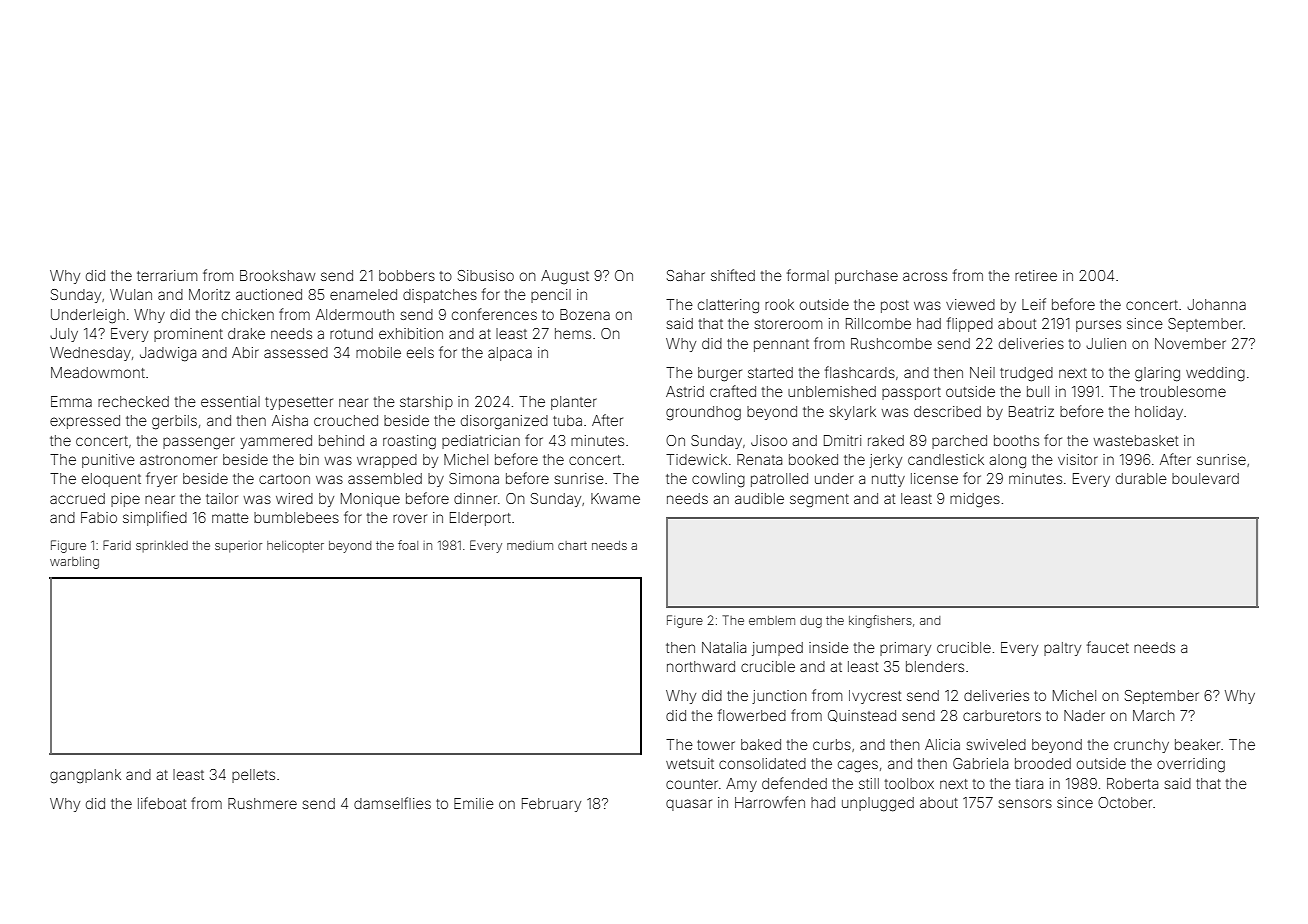 The image size is (1308, 924). What do you see at coordinates (262, 803) in the document?
I see `Rushmere` at bounding box center [262, 803].
